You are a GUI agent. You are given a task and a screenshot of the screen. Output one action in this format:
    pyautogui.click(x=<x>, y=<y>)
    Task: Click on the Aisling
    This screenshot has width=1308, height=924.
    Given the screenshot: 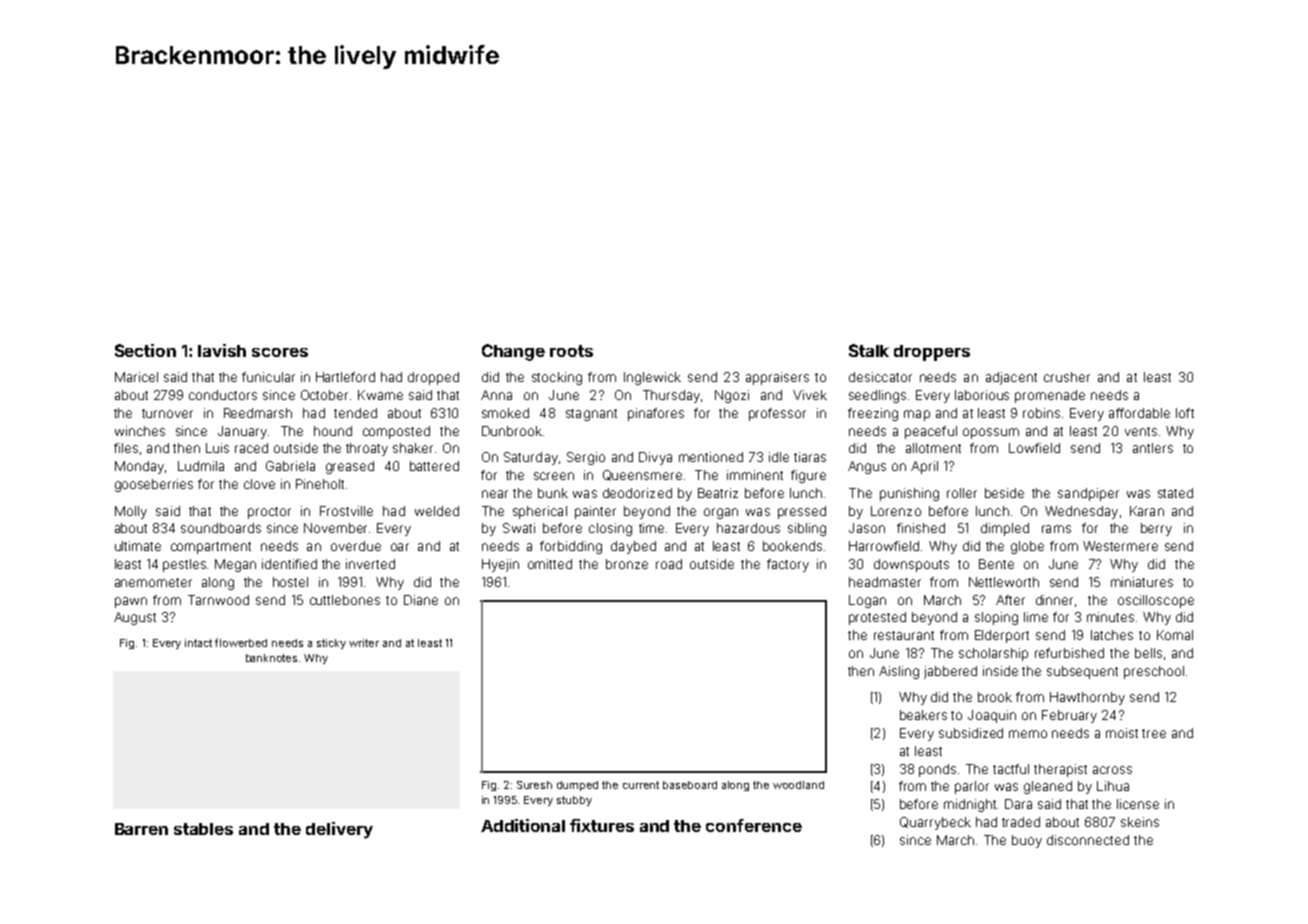 What is the action you would take?
    pyautogui.click(x=899, y=672)
